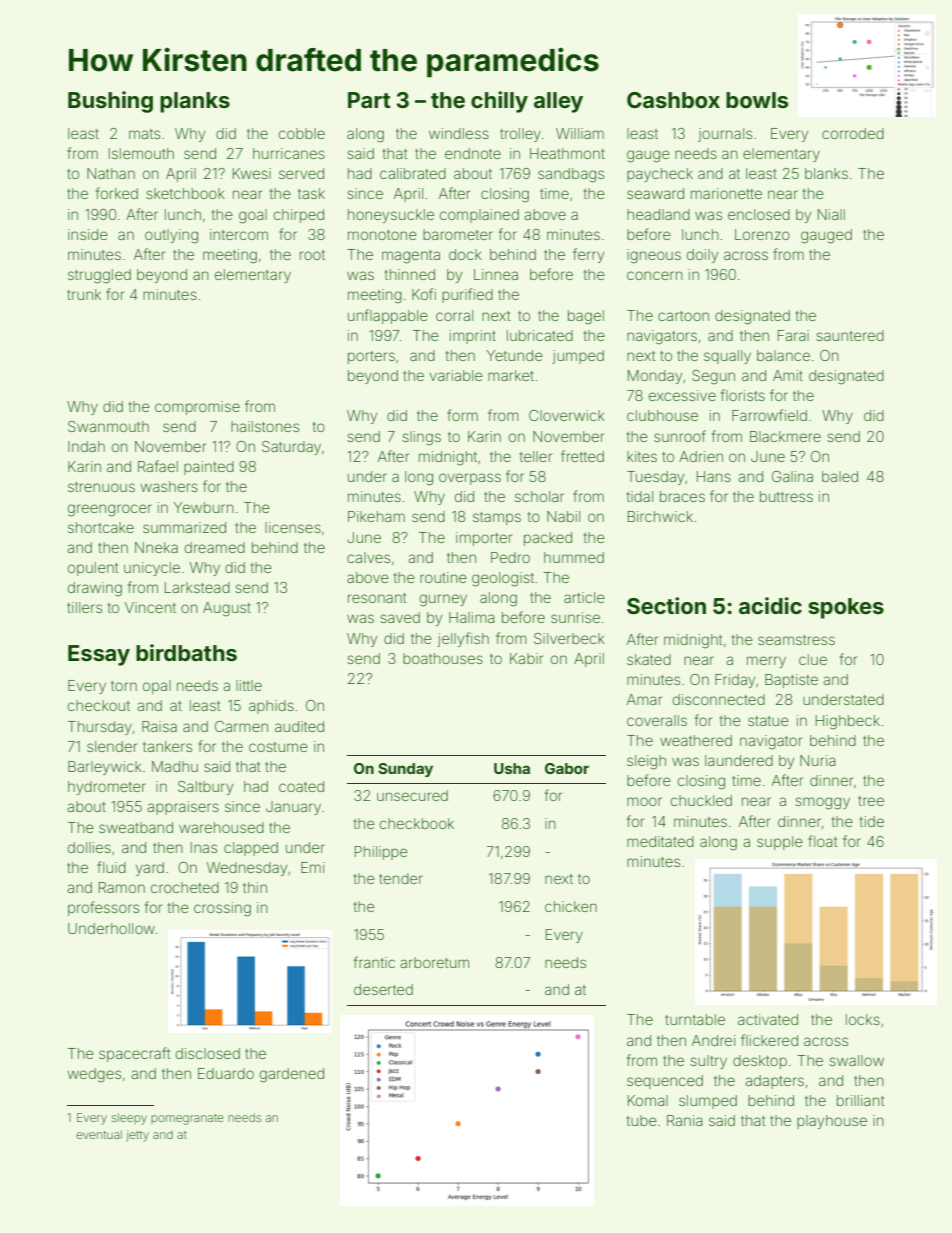 This document has width=952, height=1233. What do you see at coordinates (817, 760) in the document?
I see `Nuria` at bounding box center [817, 760].
